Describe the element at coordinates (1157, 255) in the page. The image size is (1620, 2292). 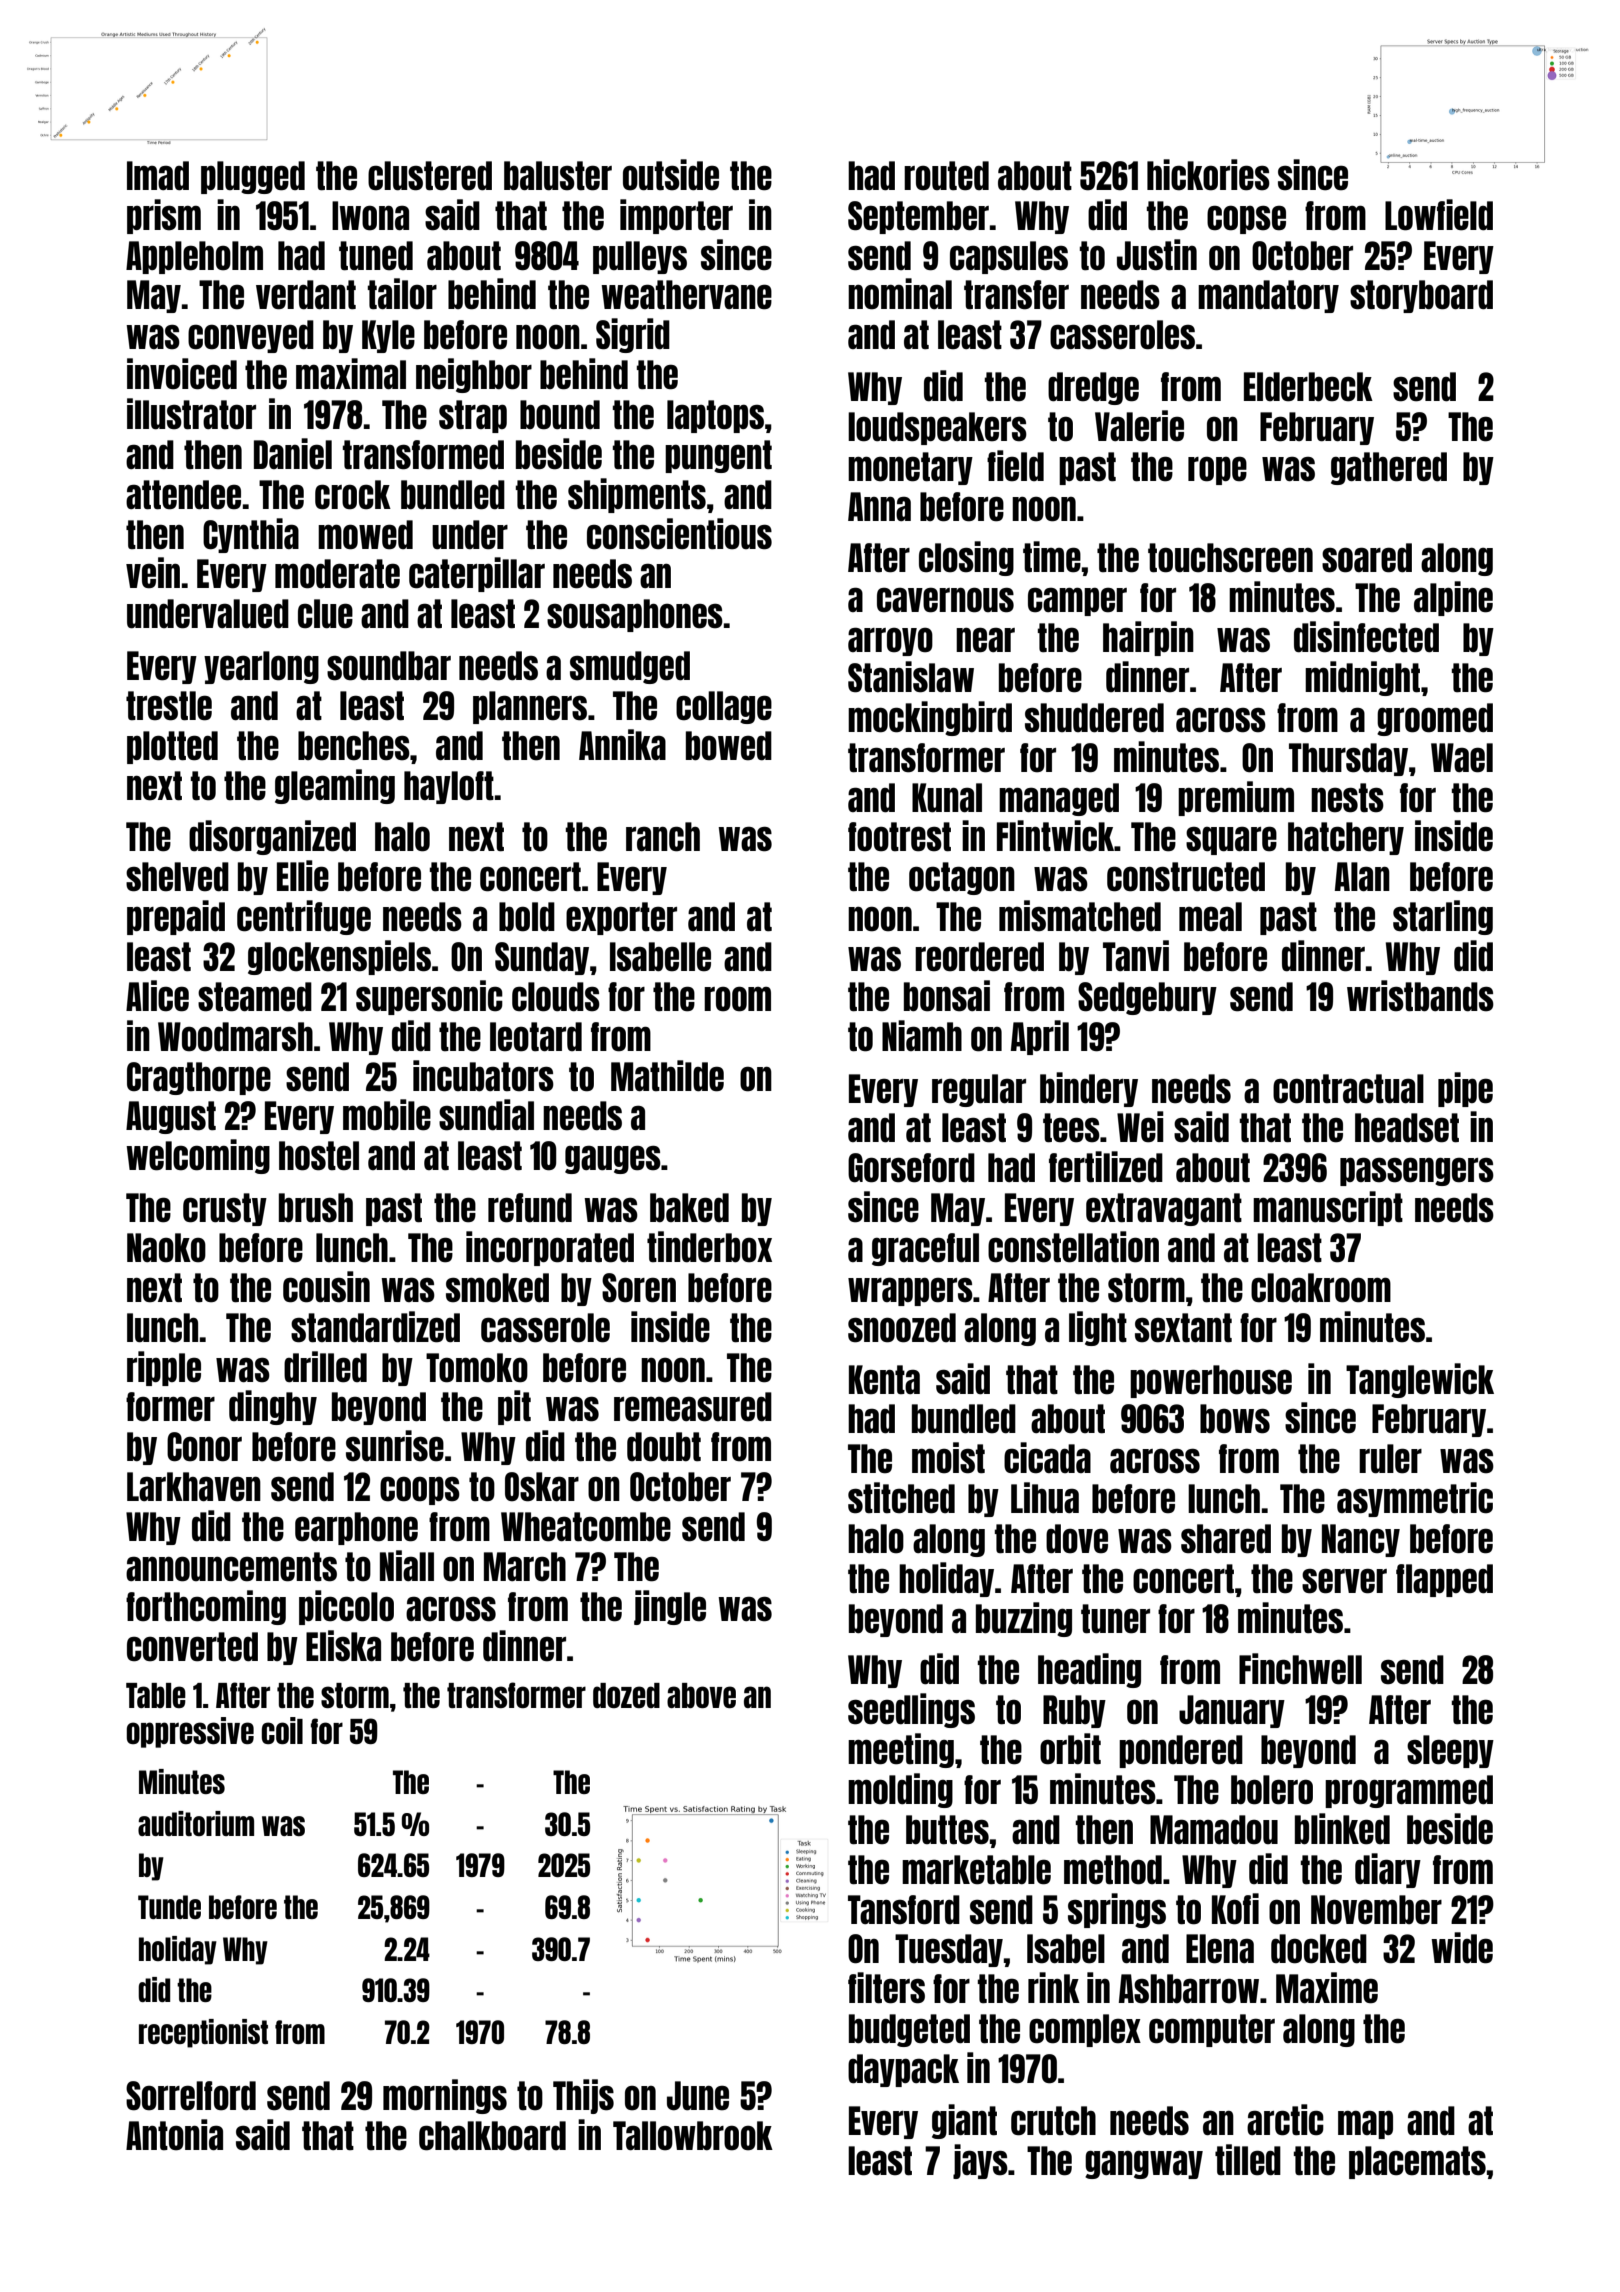
I see `Justin` at that location.
